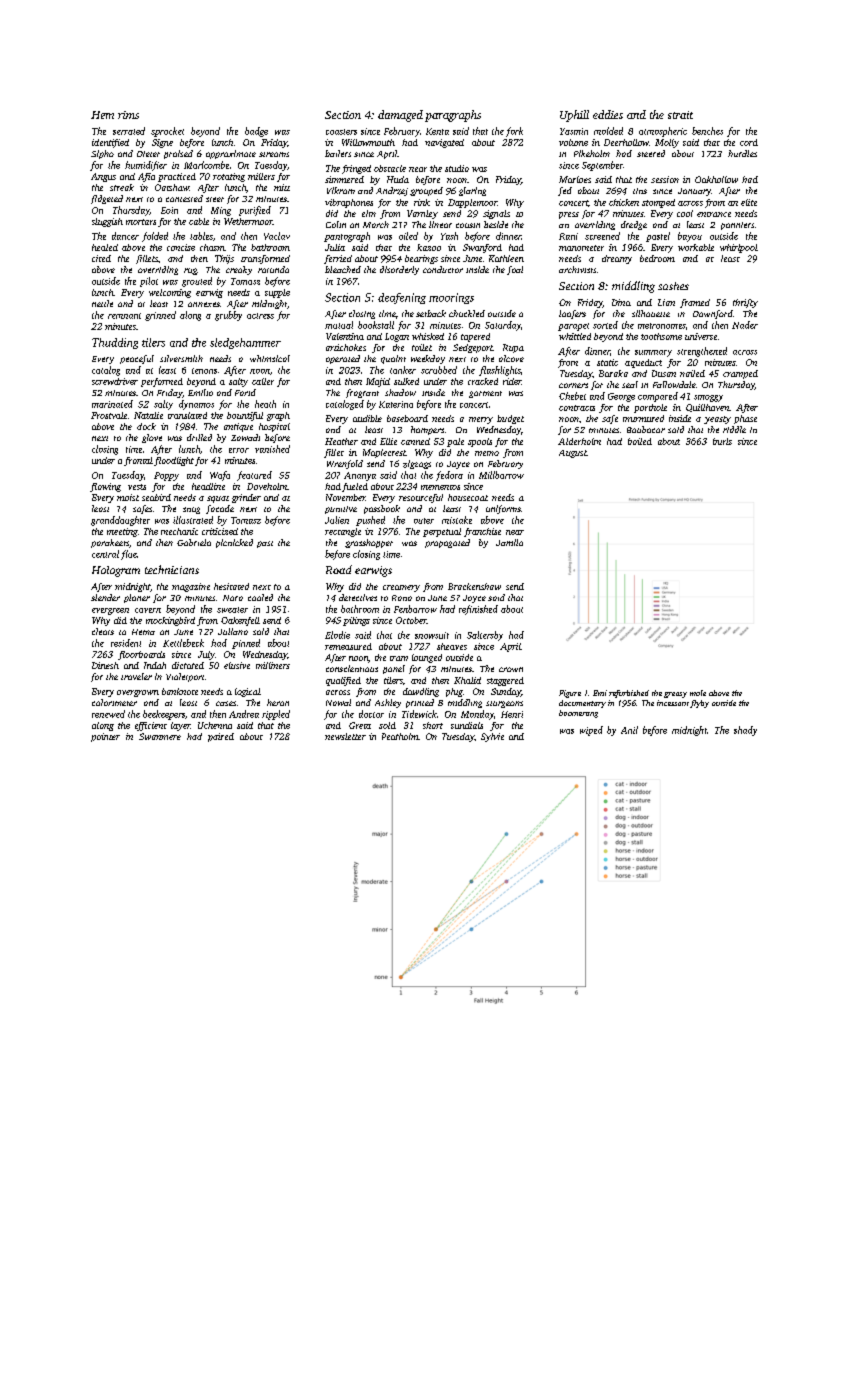 Image resolution: width=849 pixels, height=1400 pixels. Describe the element at coordinates (658, 397) in the screenshot. I see `compared` at that location.
